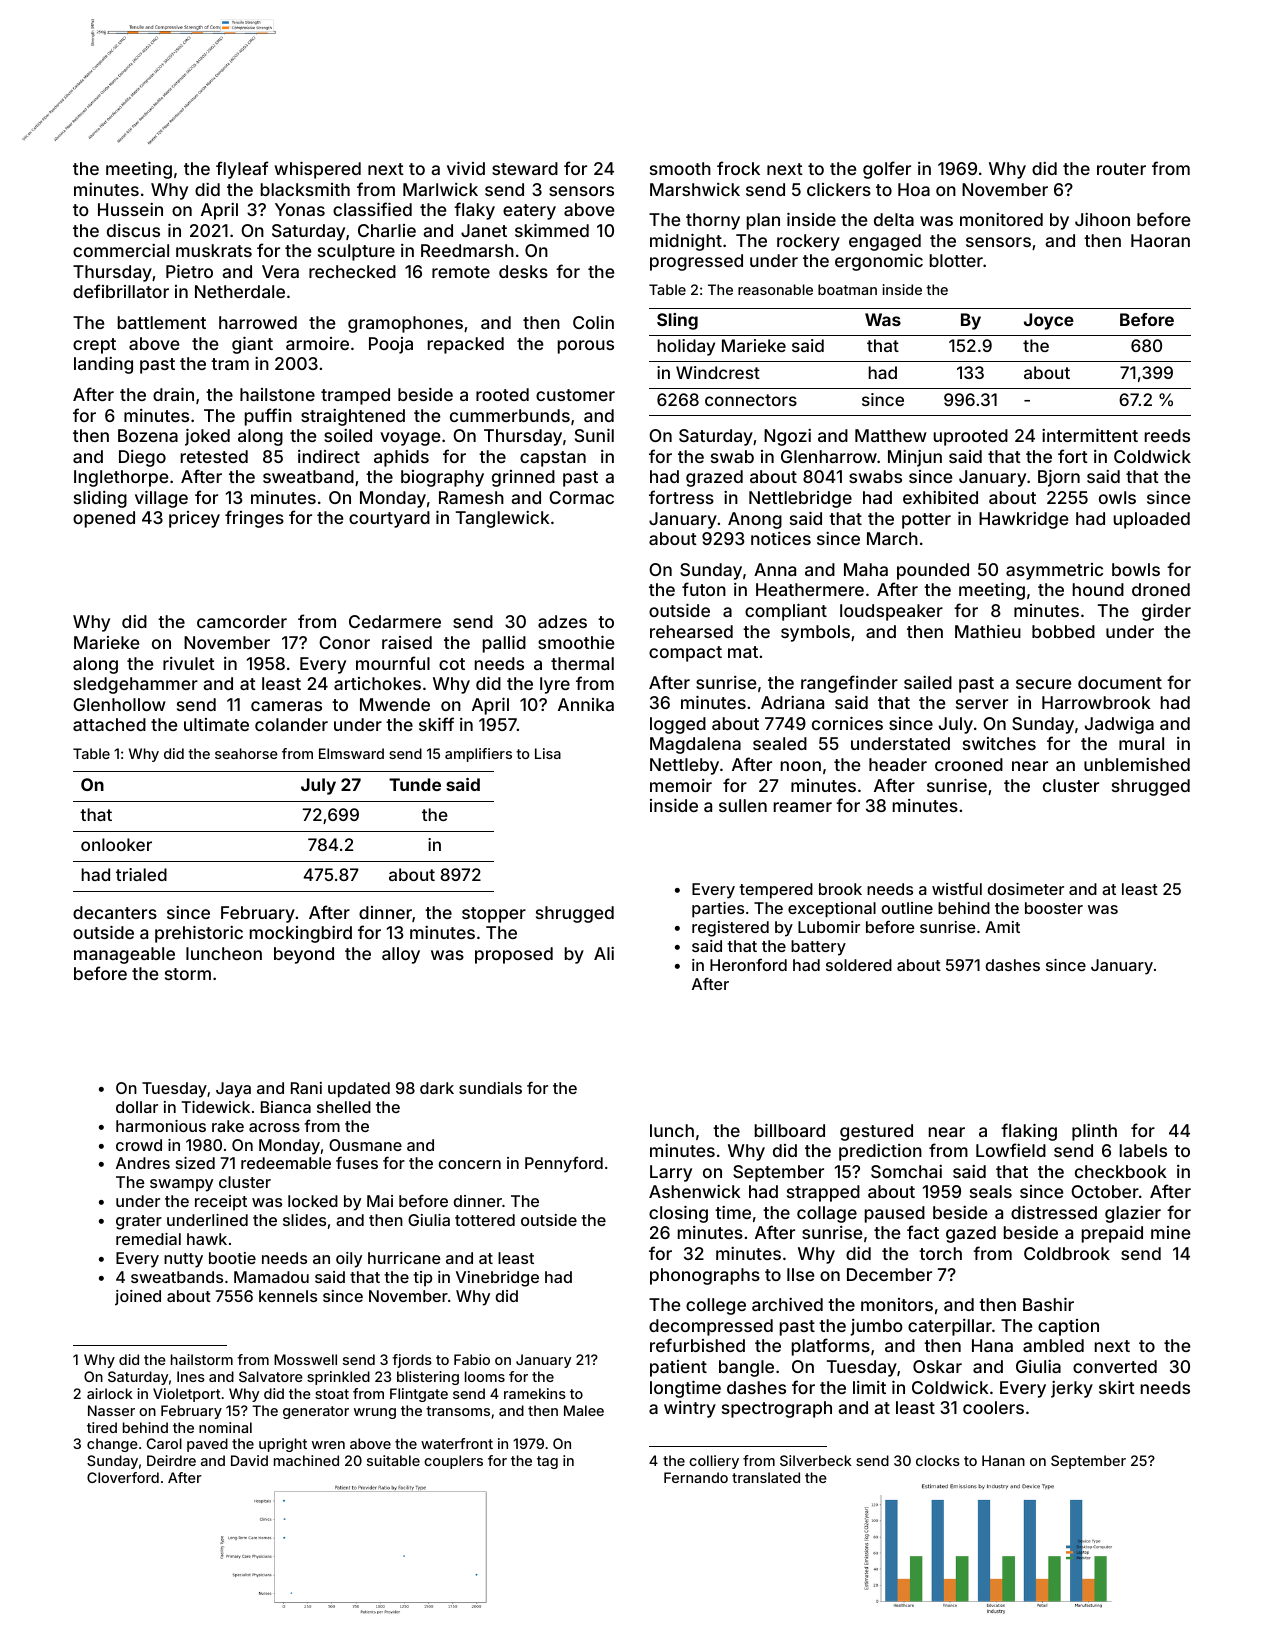 The image size is (1264, 1636). Describe the element at coordinates (547, 1462) in the page. I see `tag` at that location.
